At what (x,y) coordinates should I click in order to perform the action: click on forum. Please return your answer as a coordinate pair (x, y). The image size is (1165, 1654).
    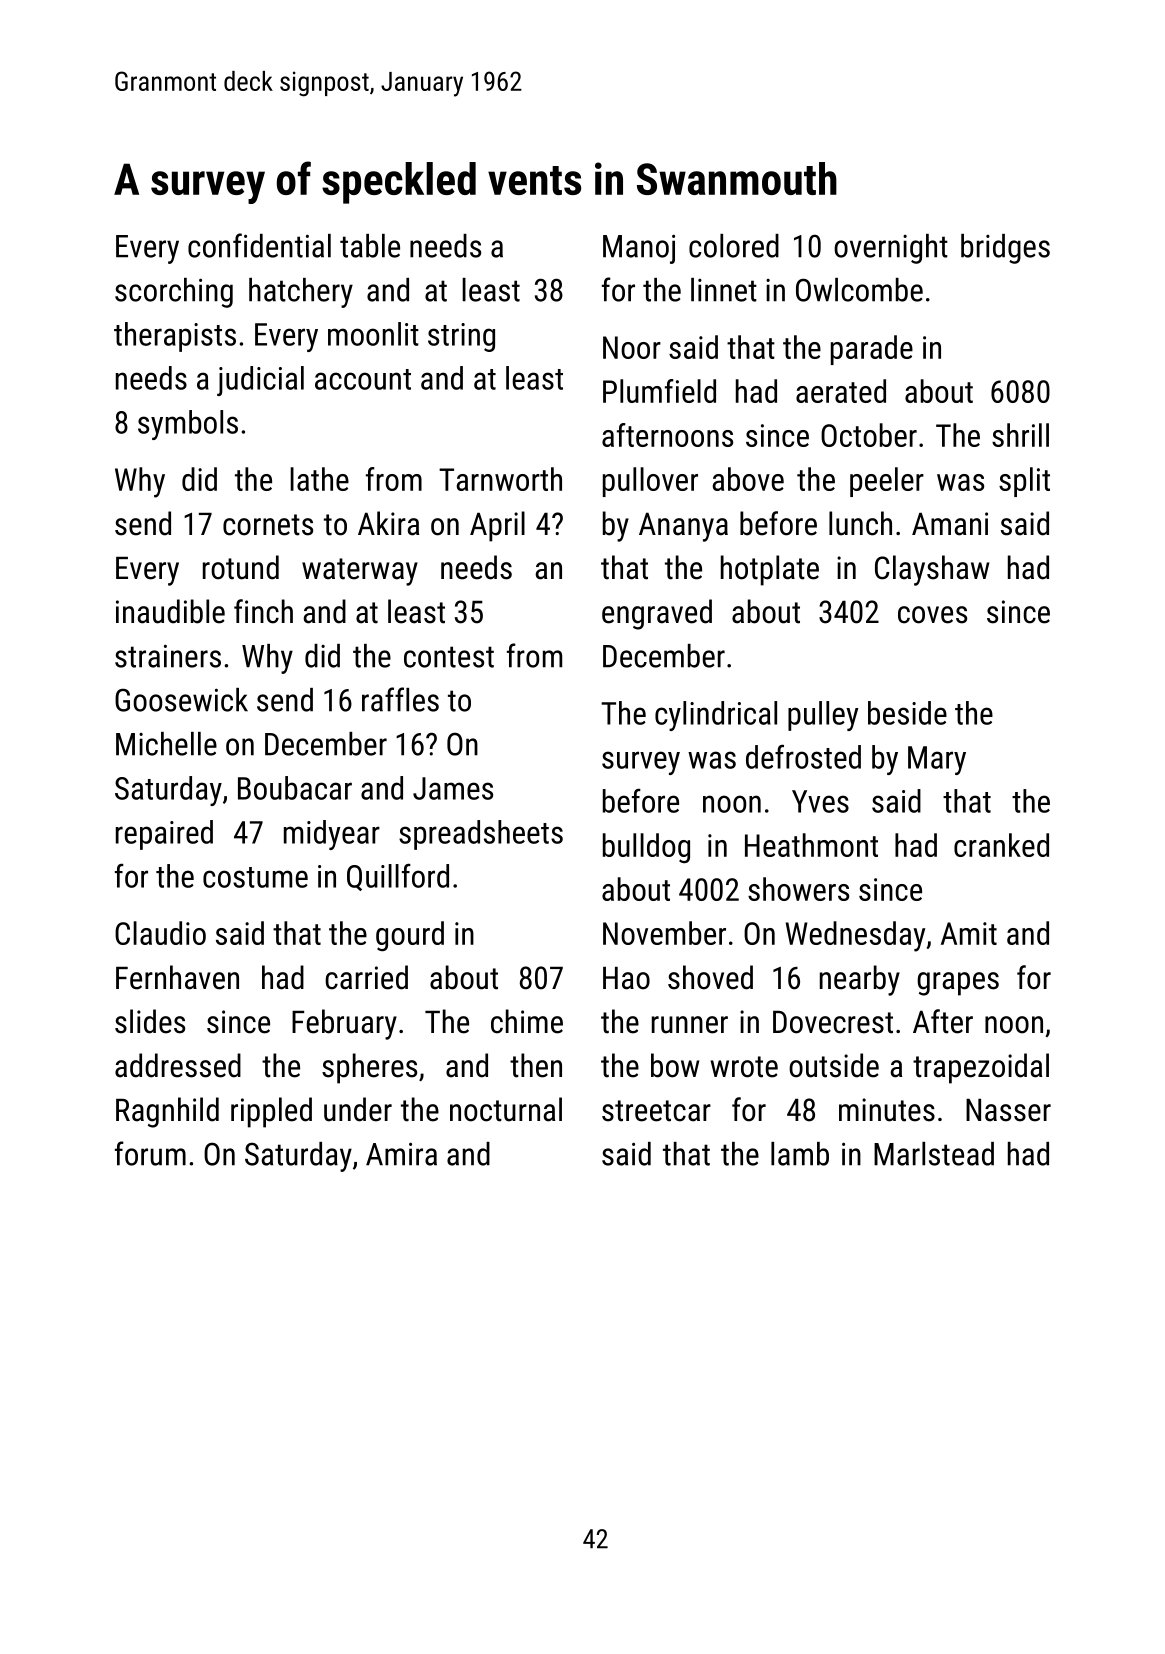
    Looking at the image, I should click on (150, 1153).
